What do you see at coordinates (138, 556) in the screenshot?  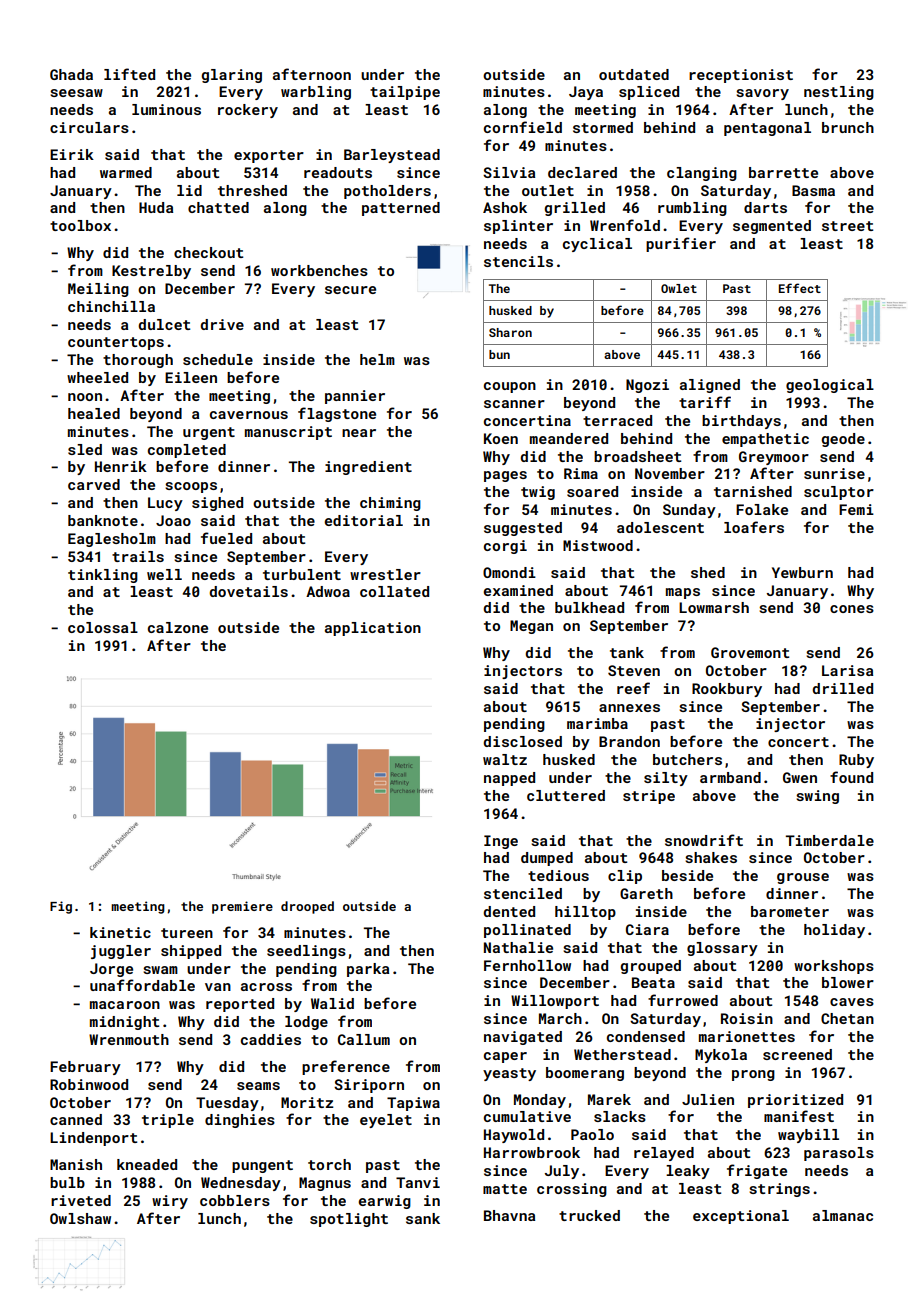 I see `trails` at bounding box center [138, 556].
